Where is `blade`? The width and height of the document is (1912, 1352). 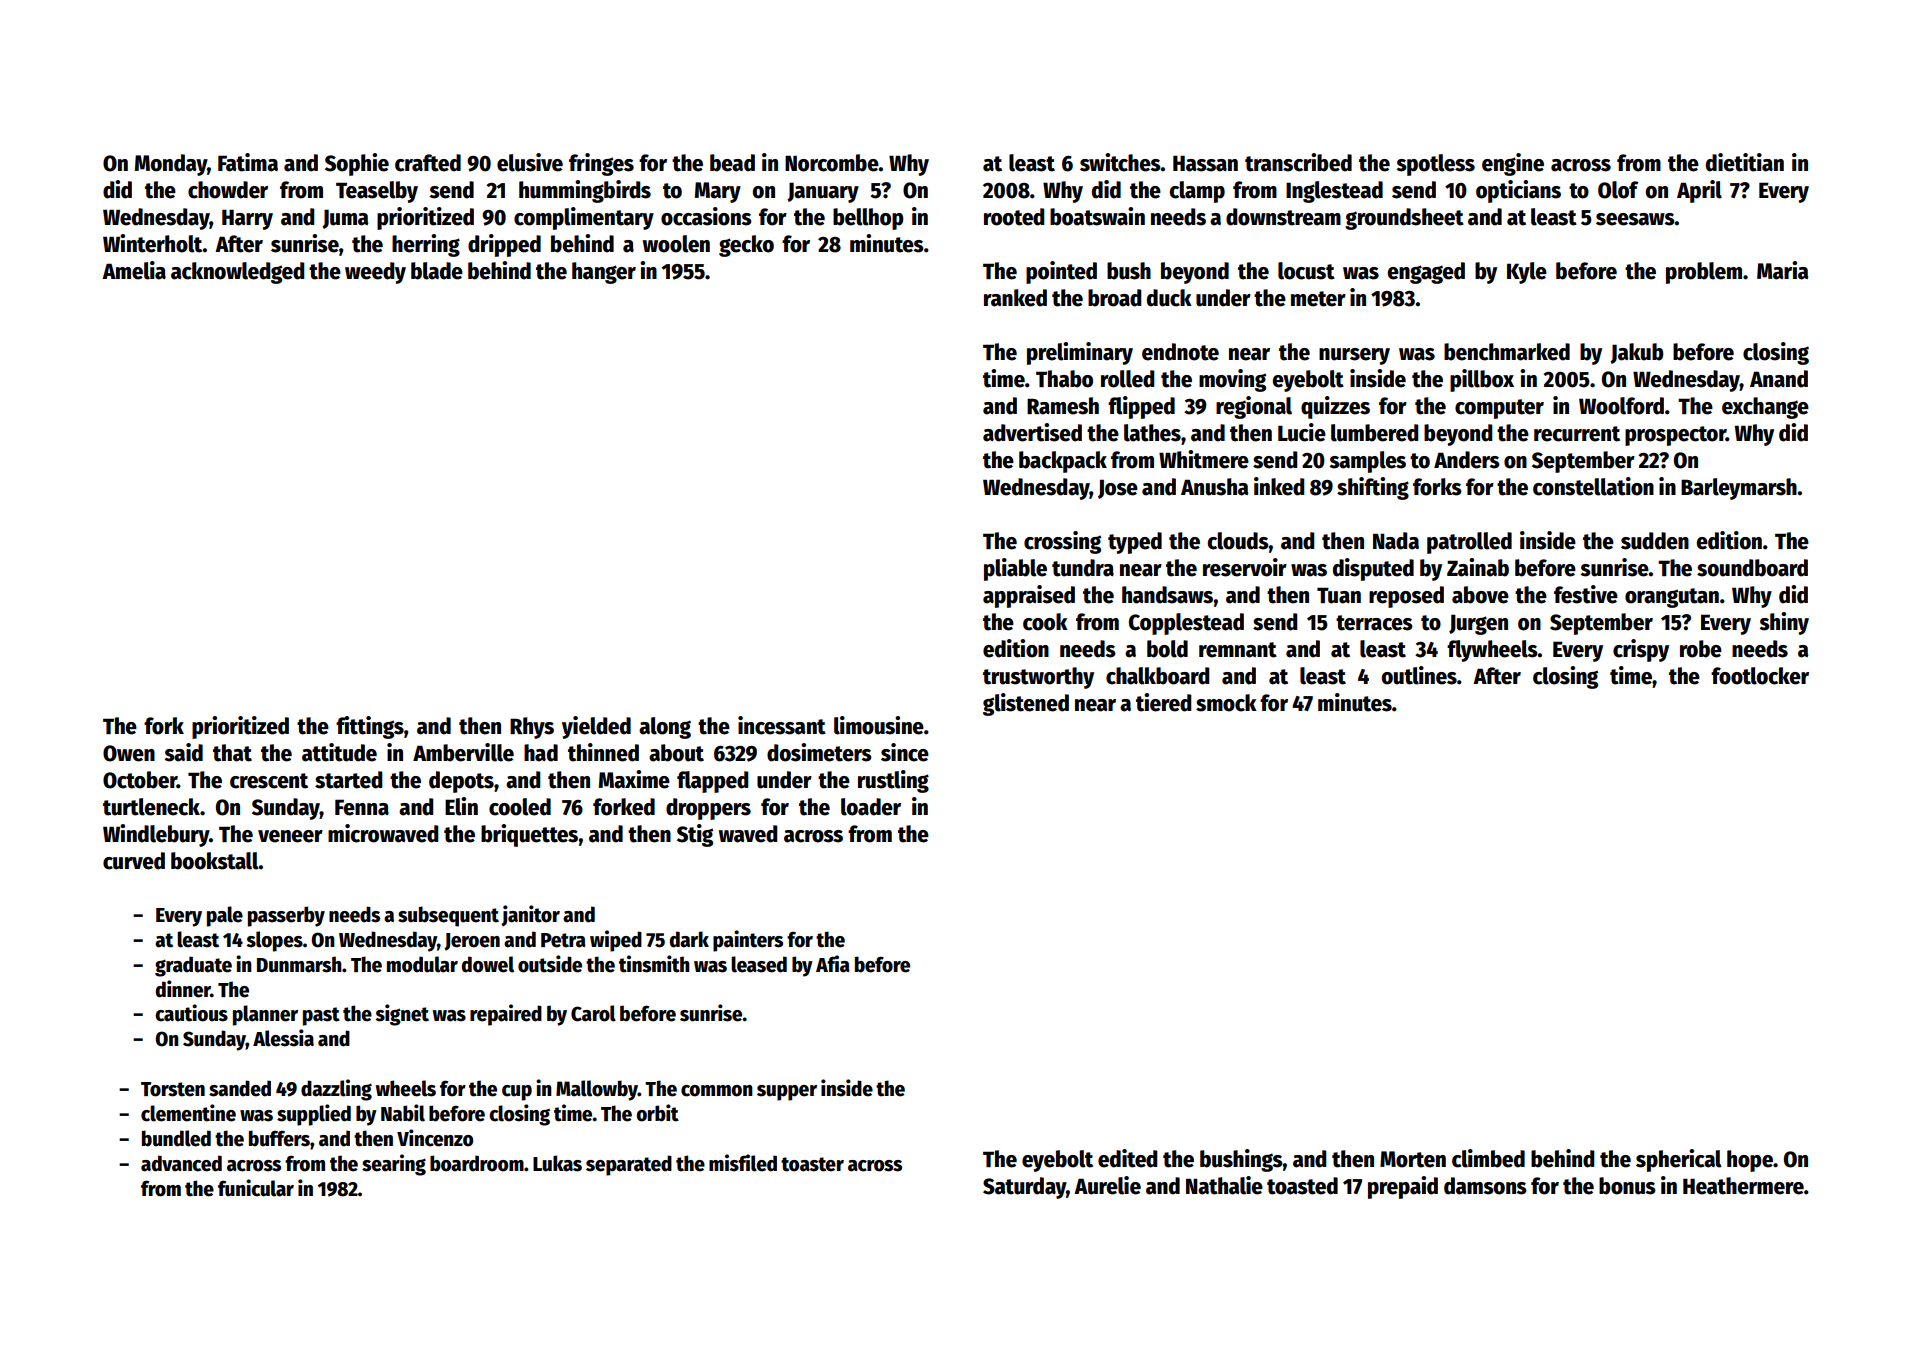 blade is located at coordinates (437, 271).
